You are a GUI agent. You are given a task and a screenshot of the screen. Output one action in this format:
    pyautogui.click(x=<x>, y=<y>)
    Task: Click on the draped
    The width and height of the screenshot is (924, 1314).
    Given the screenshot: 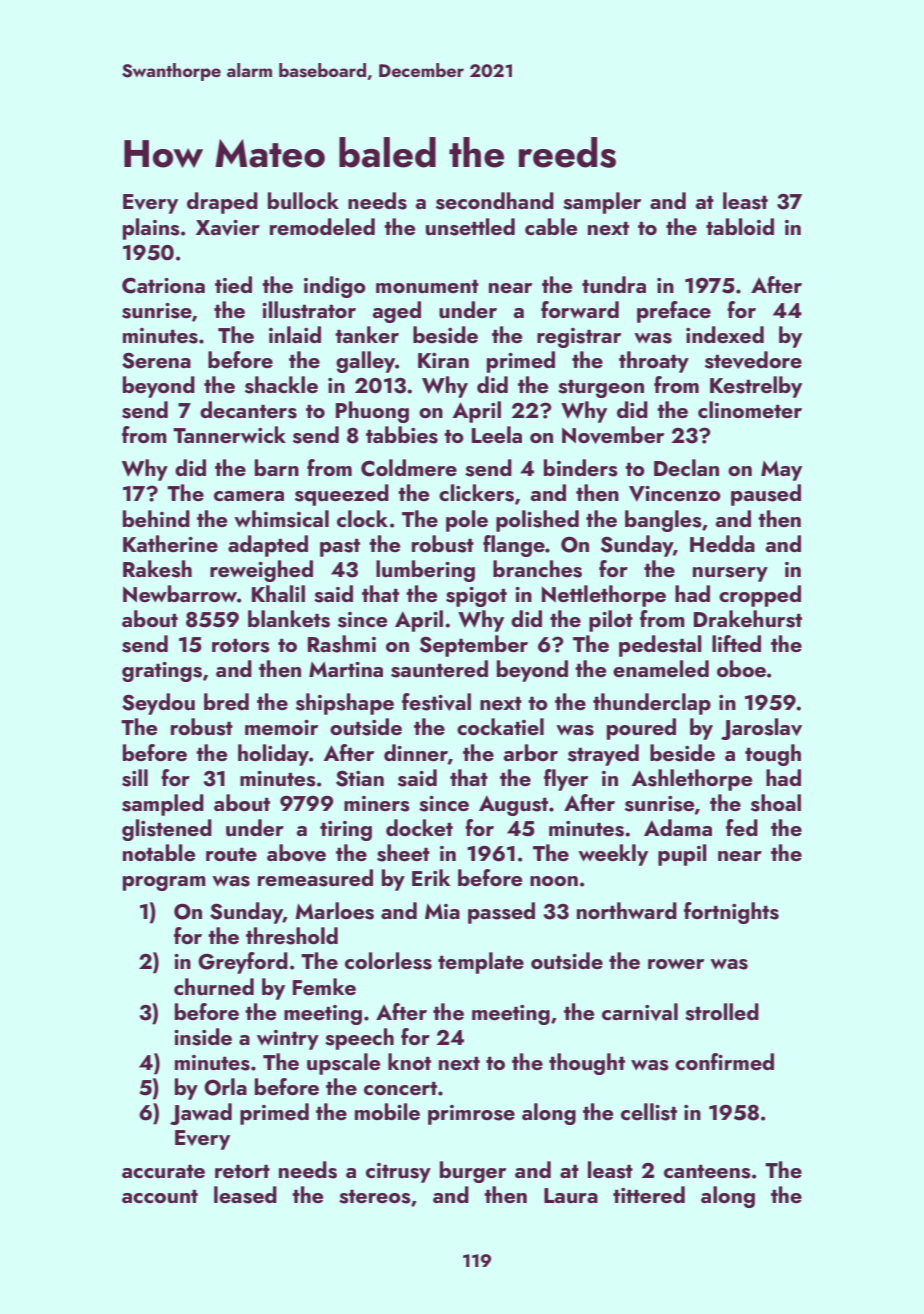 What is the action you would take?
    pyautogui.click(x=222, y=203)
